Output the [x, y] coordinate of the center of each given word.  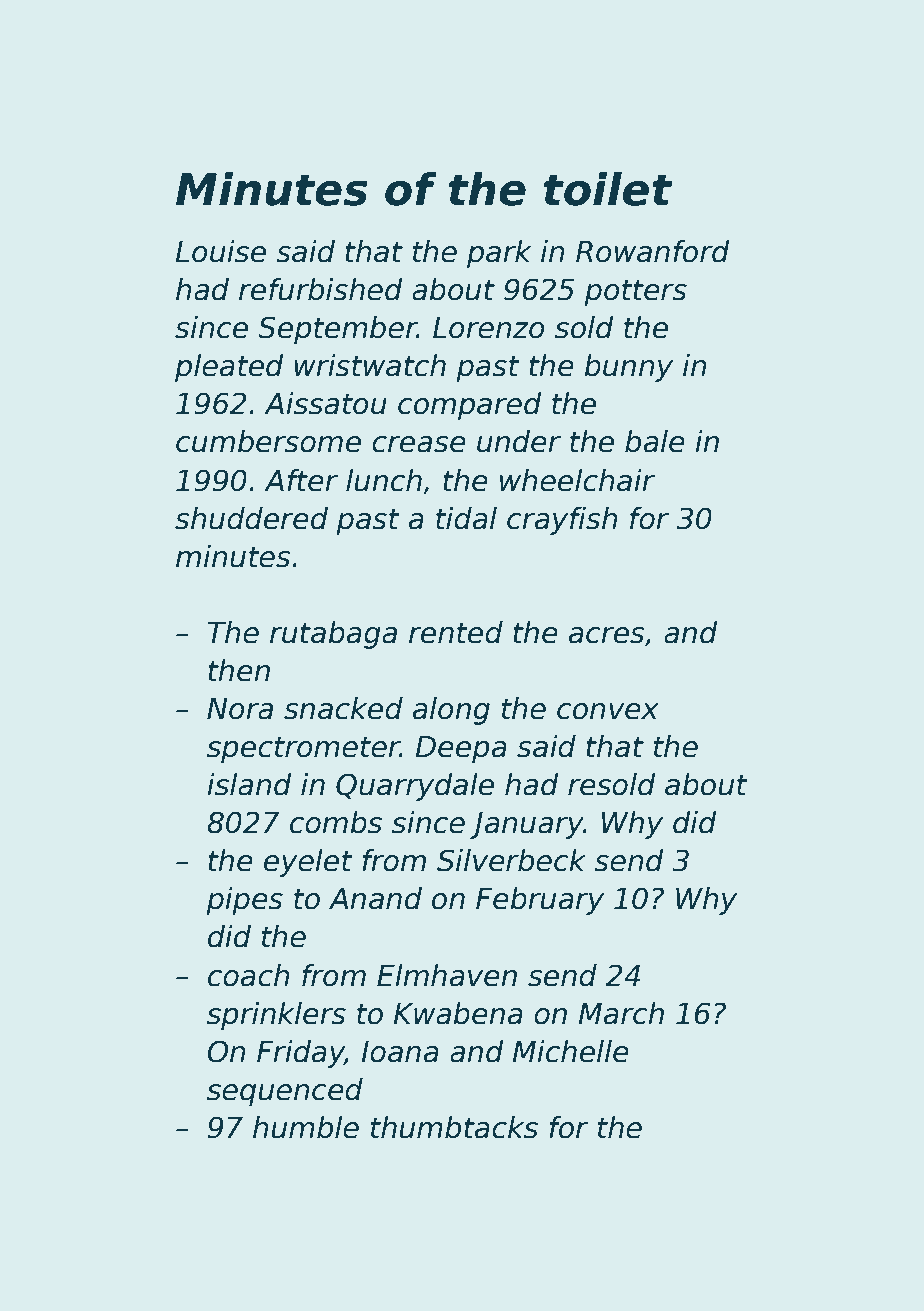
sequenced [285, 1092]
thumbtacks [454, 1127]
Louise [221, 251]
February [540, 901]
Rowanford [653, 251]
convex [608, 711]
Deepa [461, 749]
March [621, 1013]
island [249, 784]
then [239, 670]
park [499, 254]
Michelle [571, 1051]
